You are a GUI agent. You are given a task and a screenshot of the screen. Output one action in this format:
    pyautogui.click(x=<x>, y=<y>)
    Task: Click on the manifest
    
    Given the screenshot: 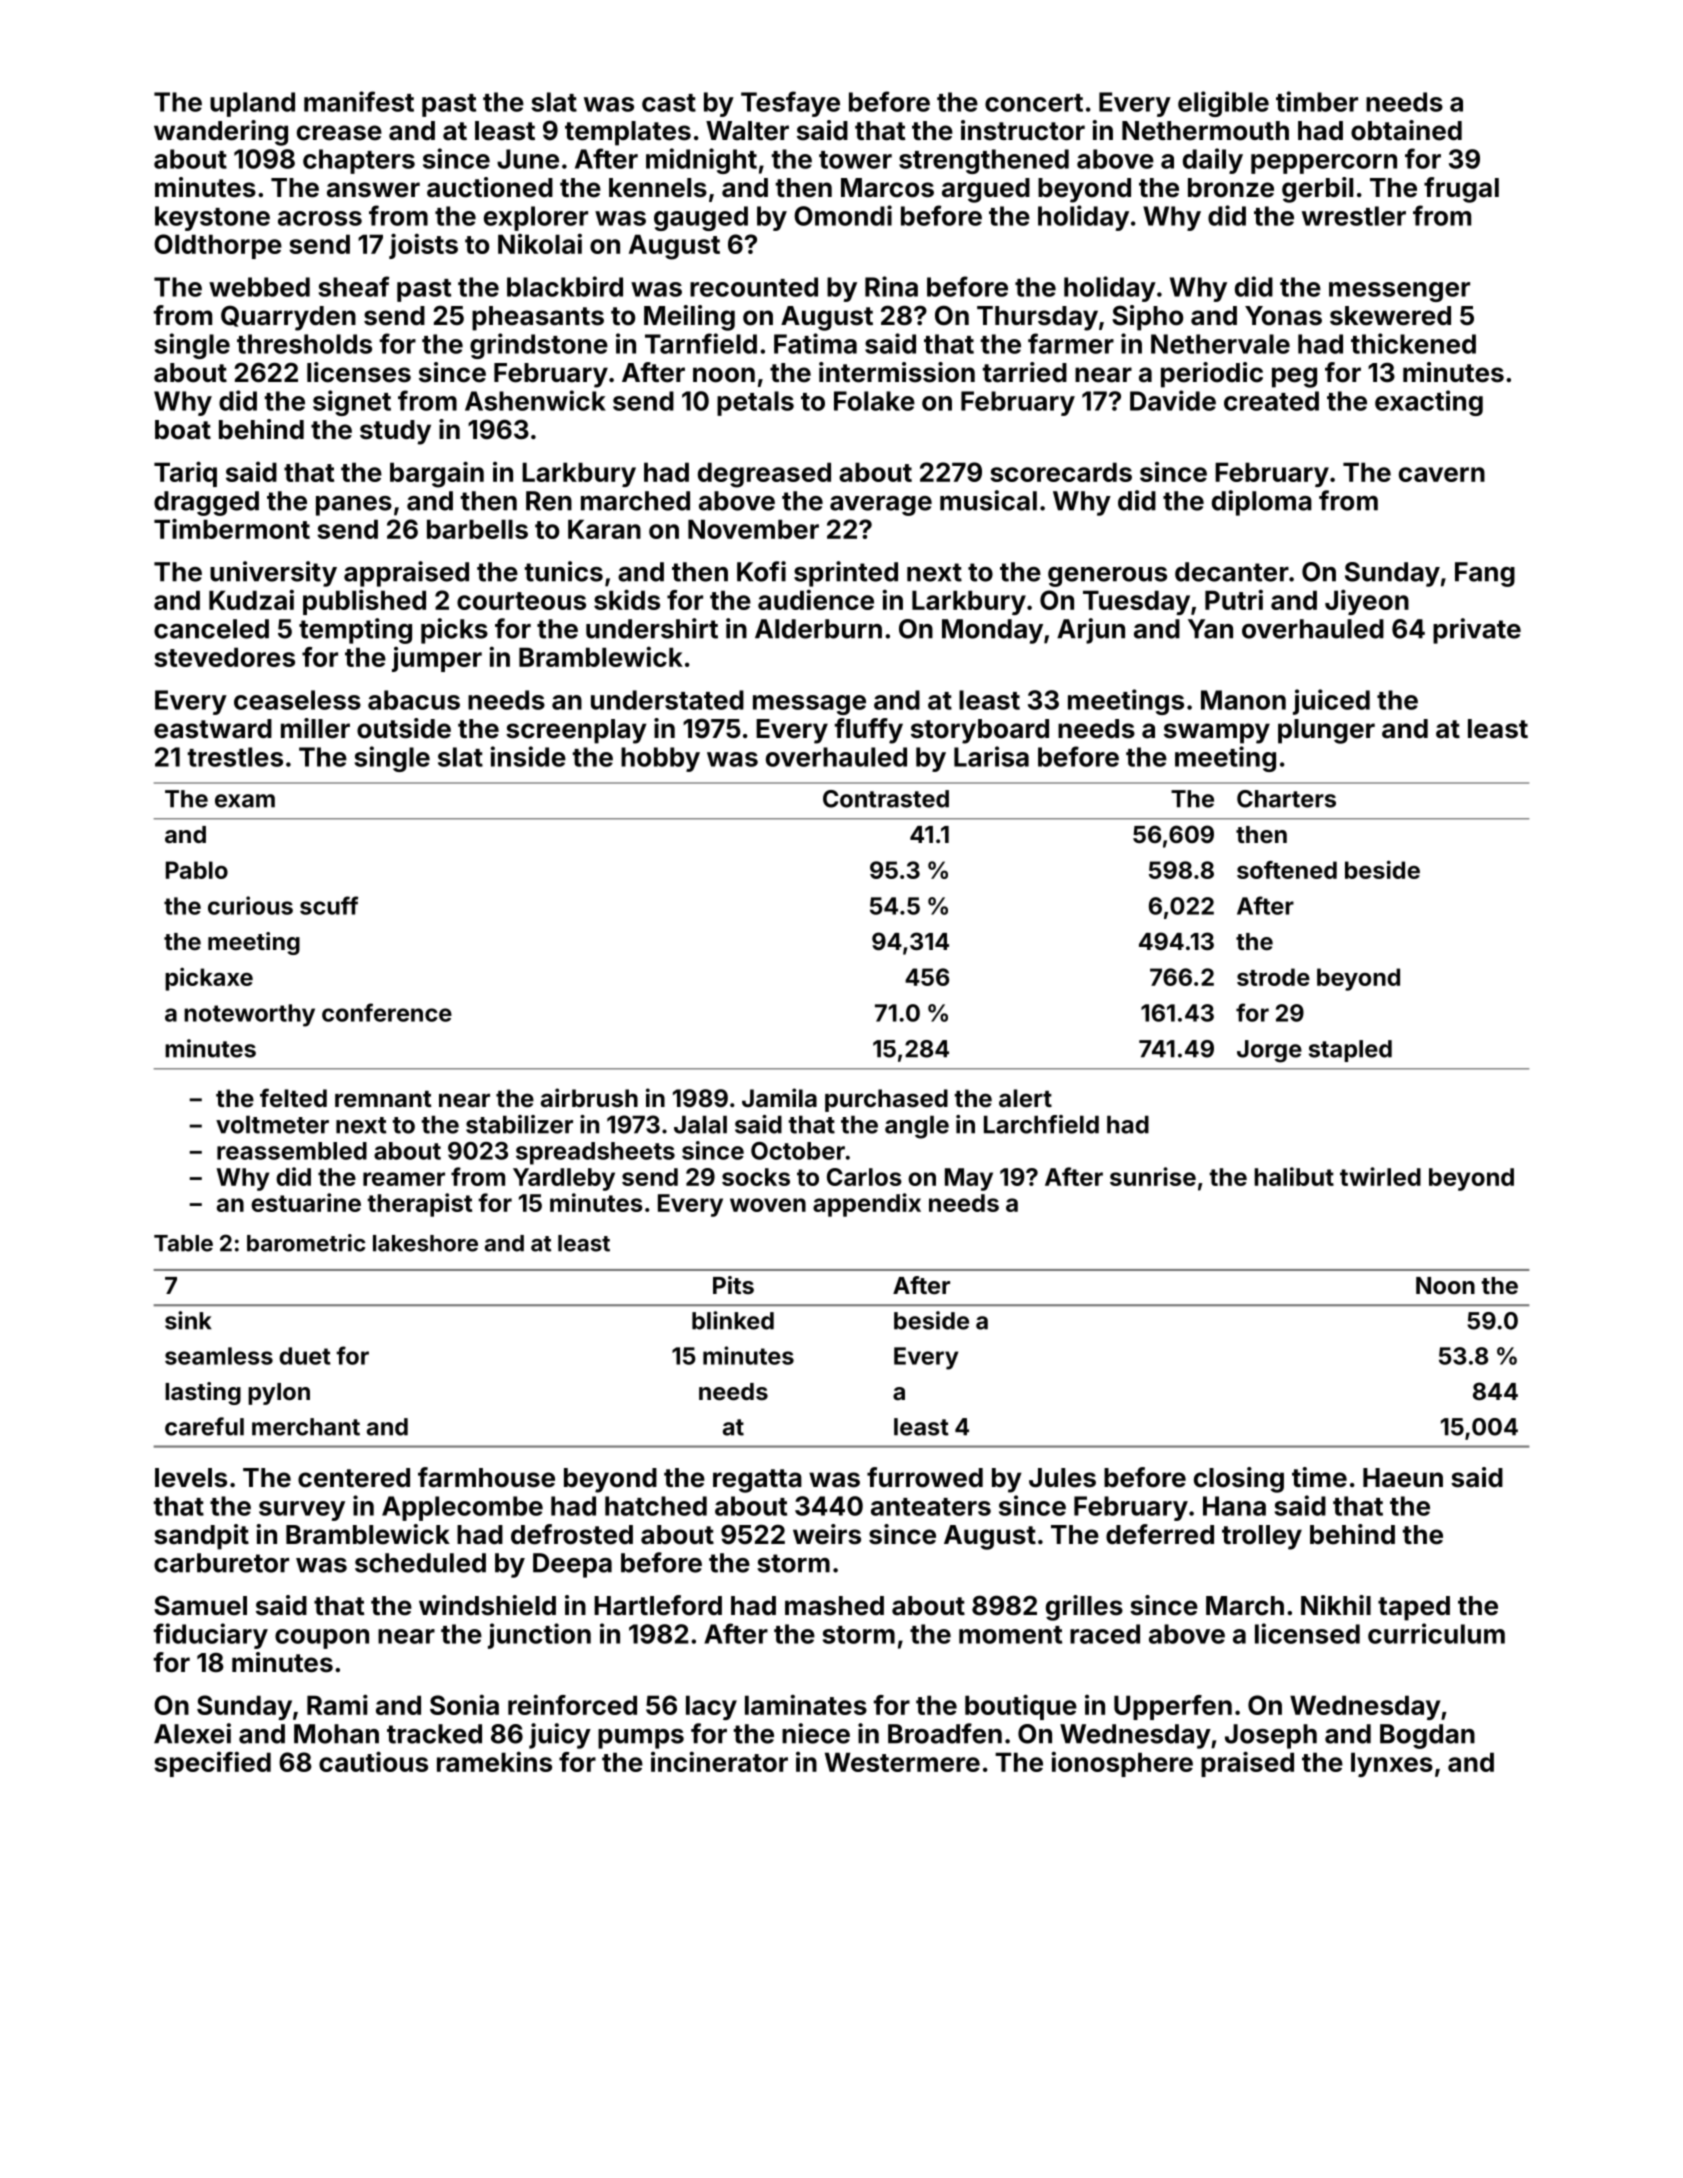 What is the action you would take?
    pyautogui.click(x=359, y=101)
